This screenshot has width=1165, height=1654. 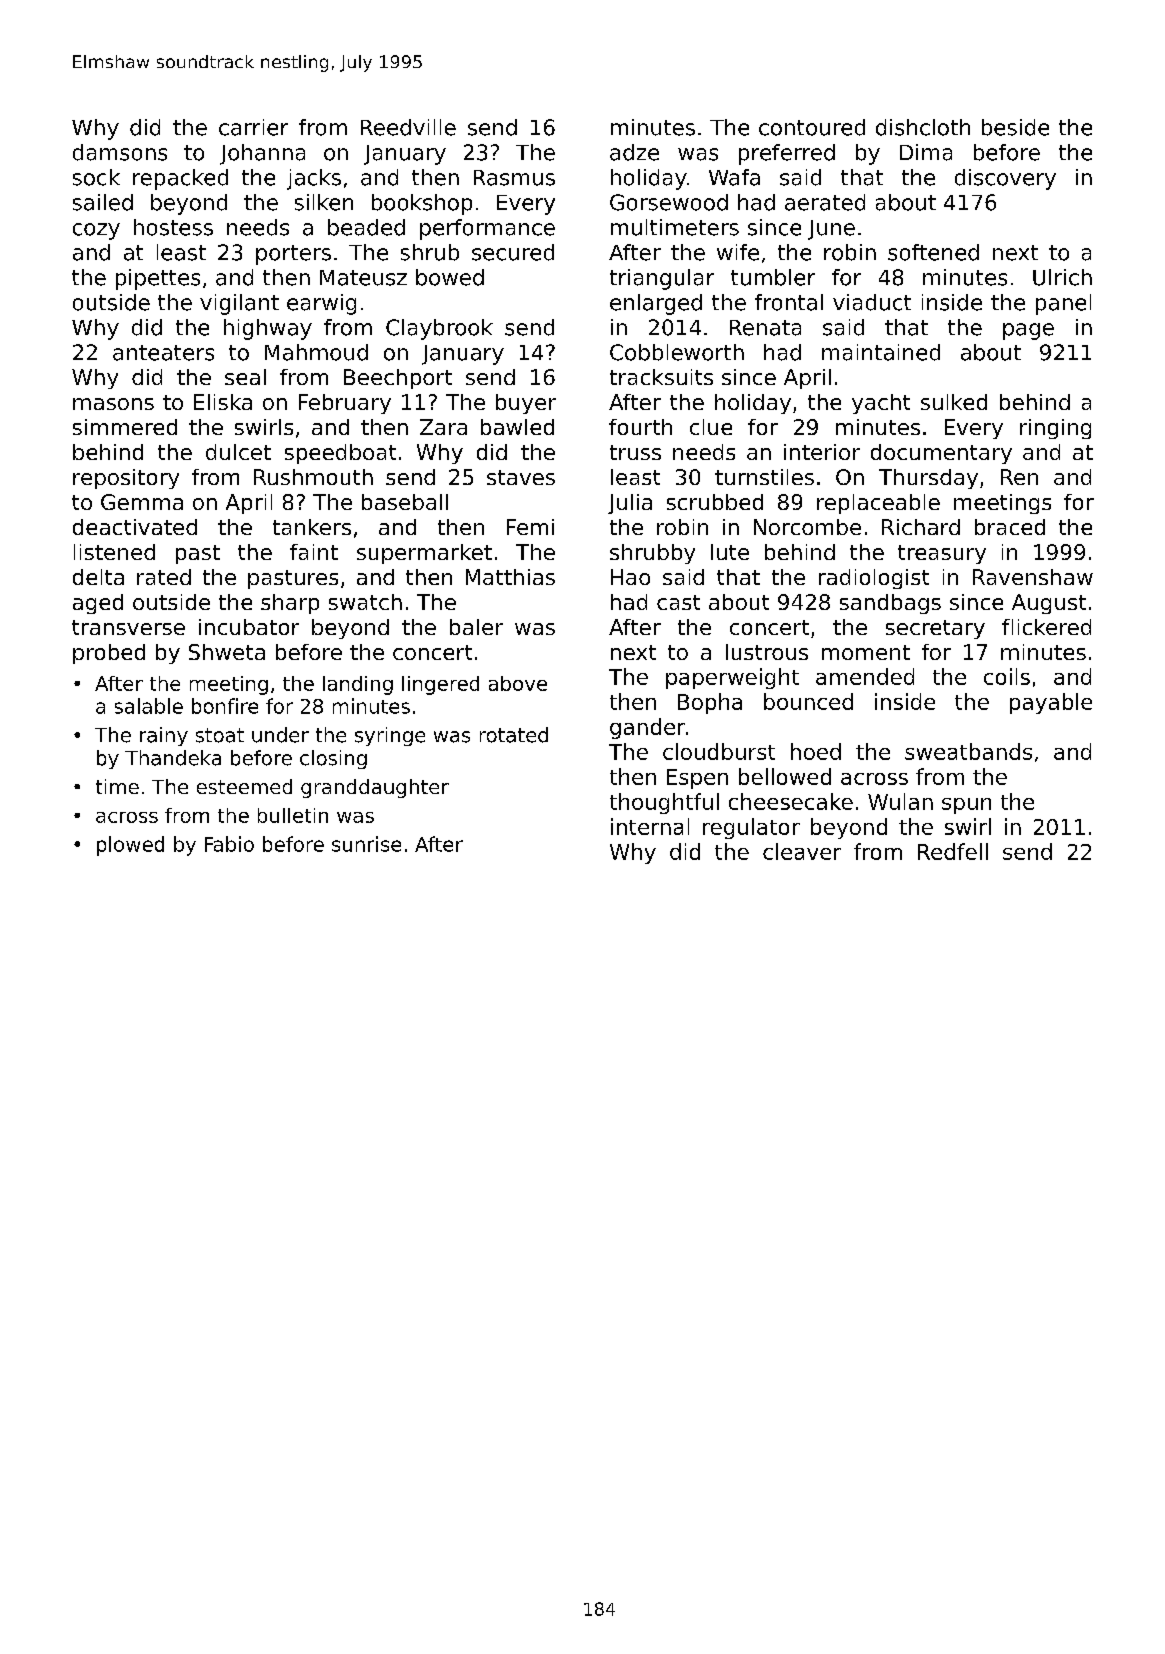 What do you see at coordinates (120, 152) in the screenshot?
I see `damsons` at bounding box center [120, 152].
